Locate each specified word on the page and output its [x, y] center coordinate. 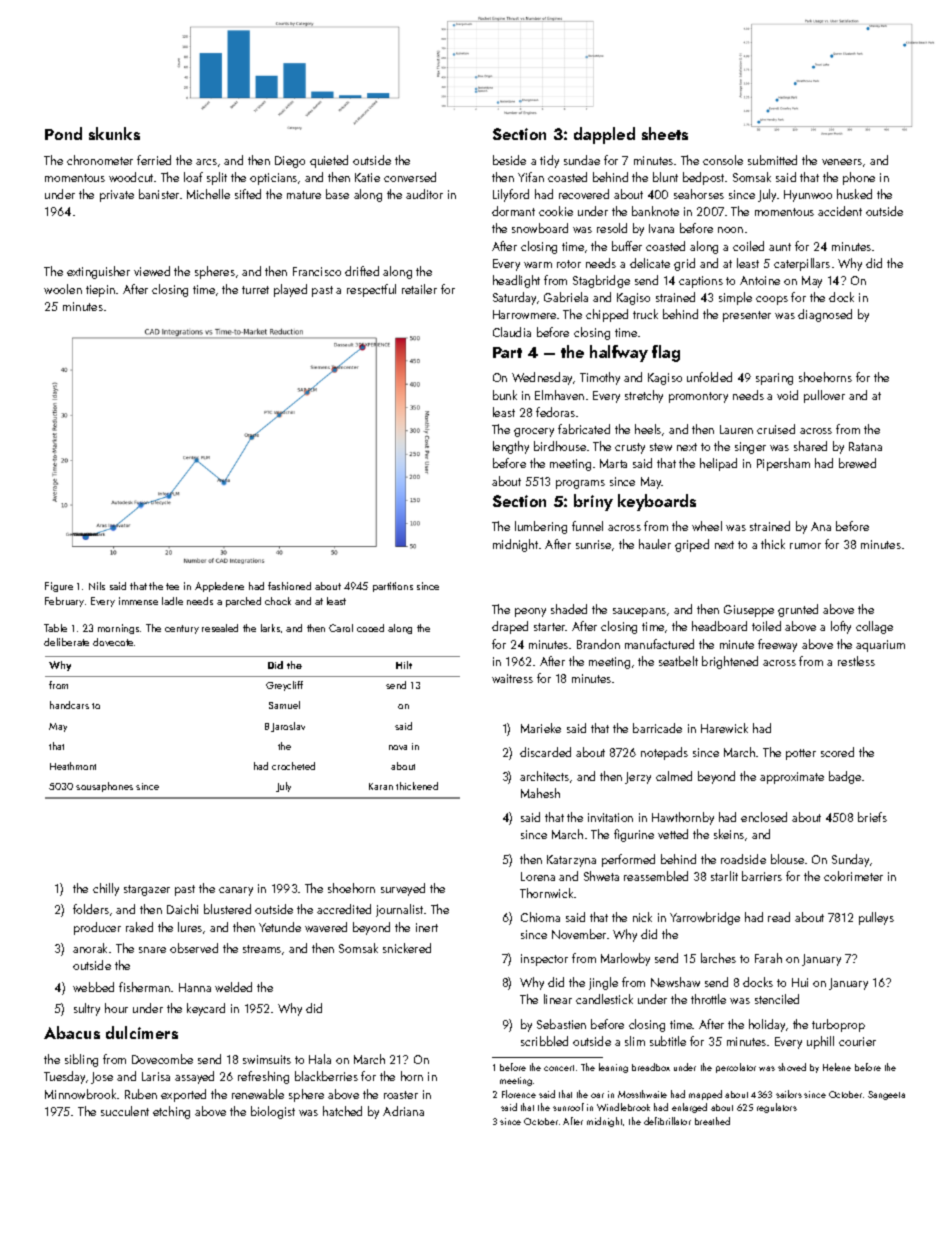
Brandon [598, 644]
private [117, 196]
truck [645, 314]
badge [845, 777]
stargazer [147, 890]
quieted [329, 161]
